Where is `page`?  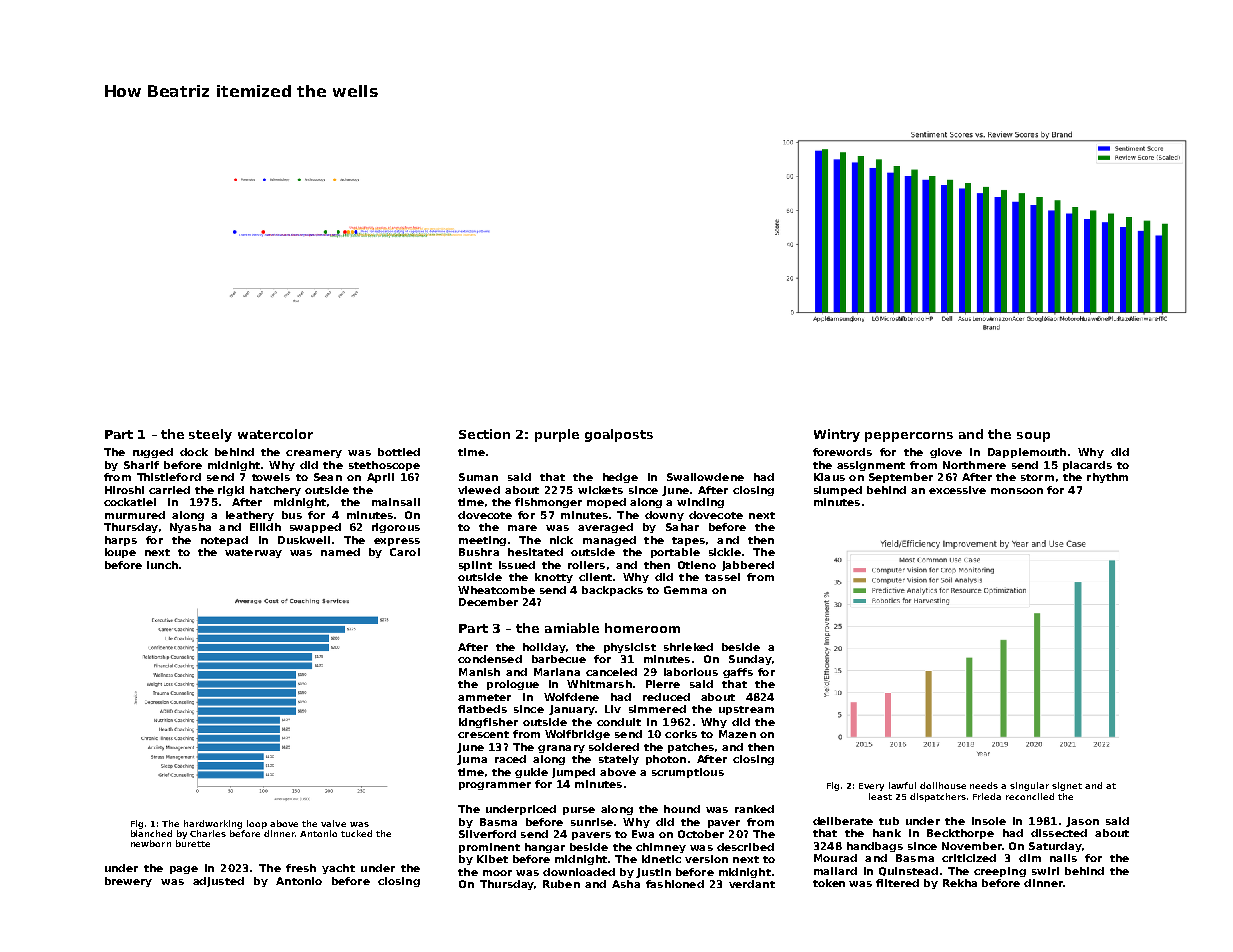
page is located at coordinates (184, 870).
